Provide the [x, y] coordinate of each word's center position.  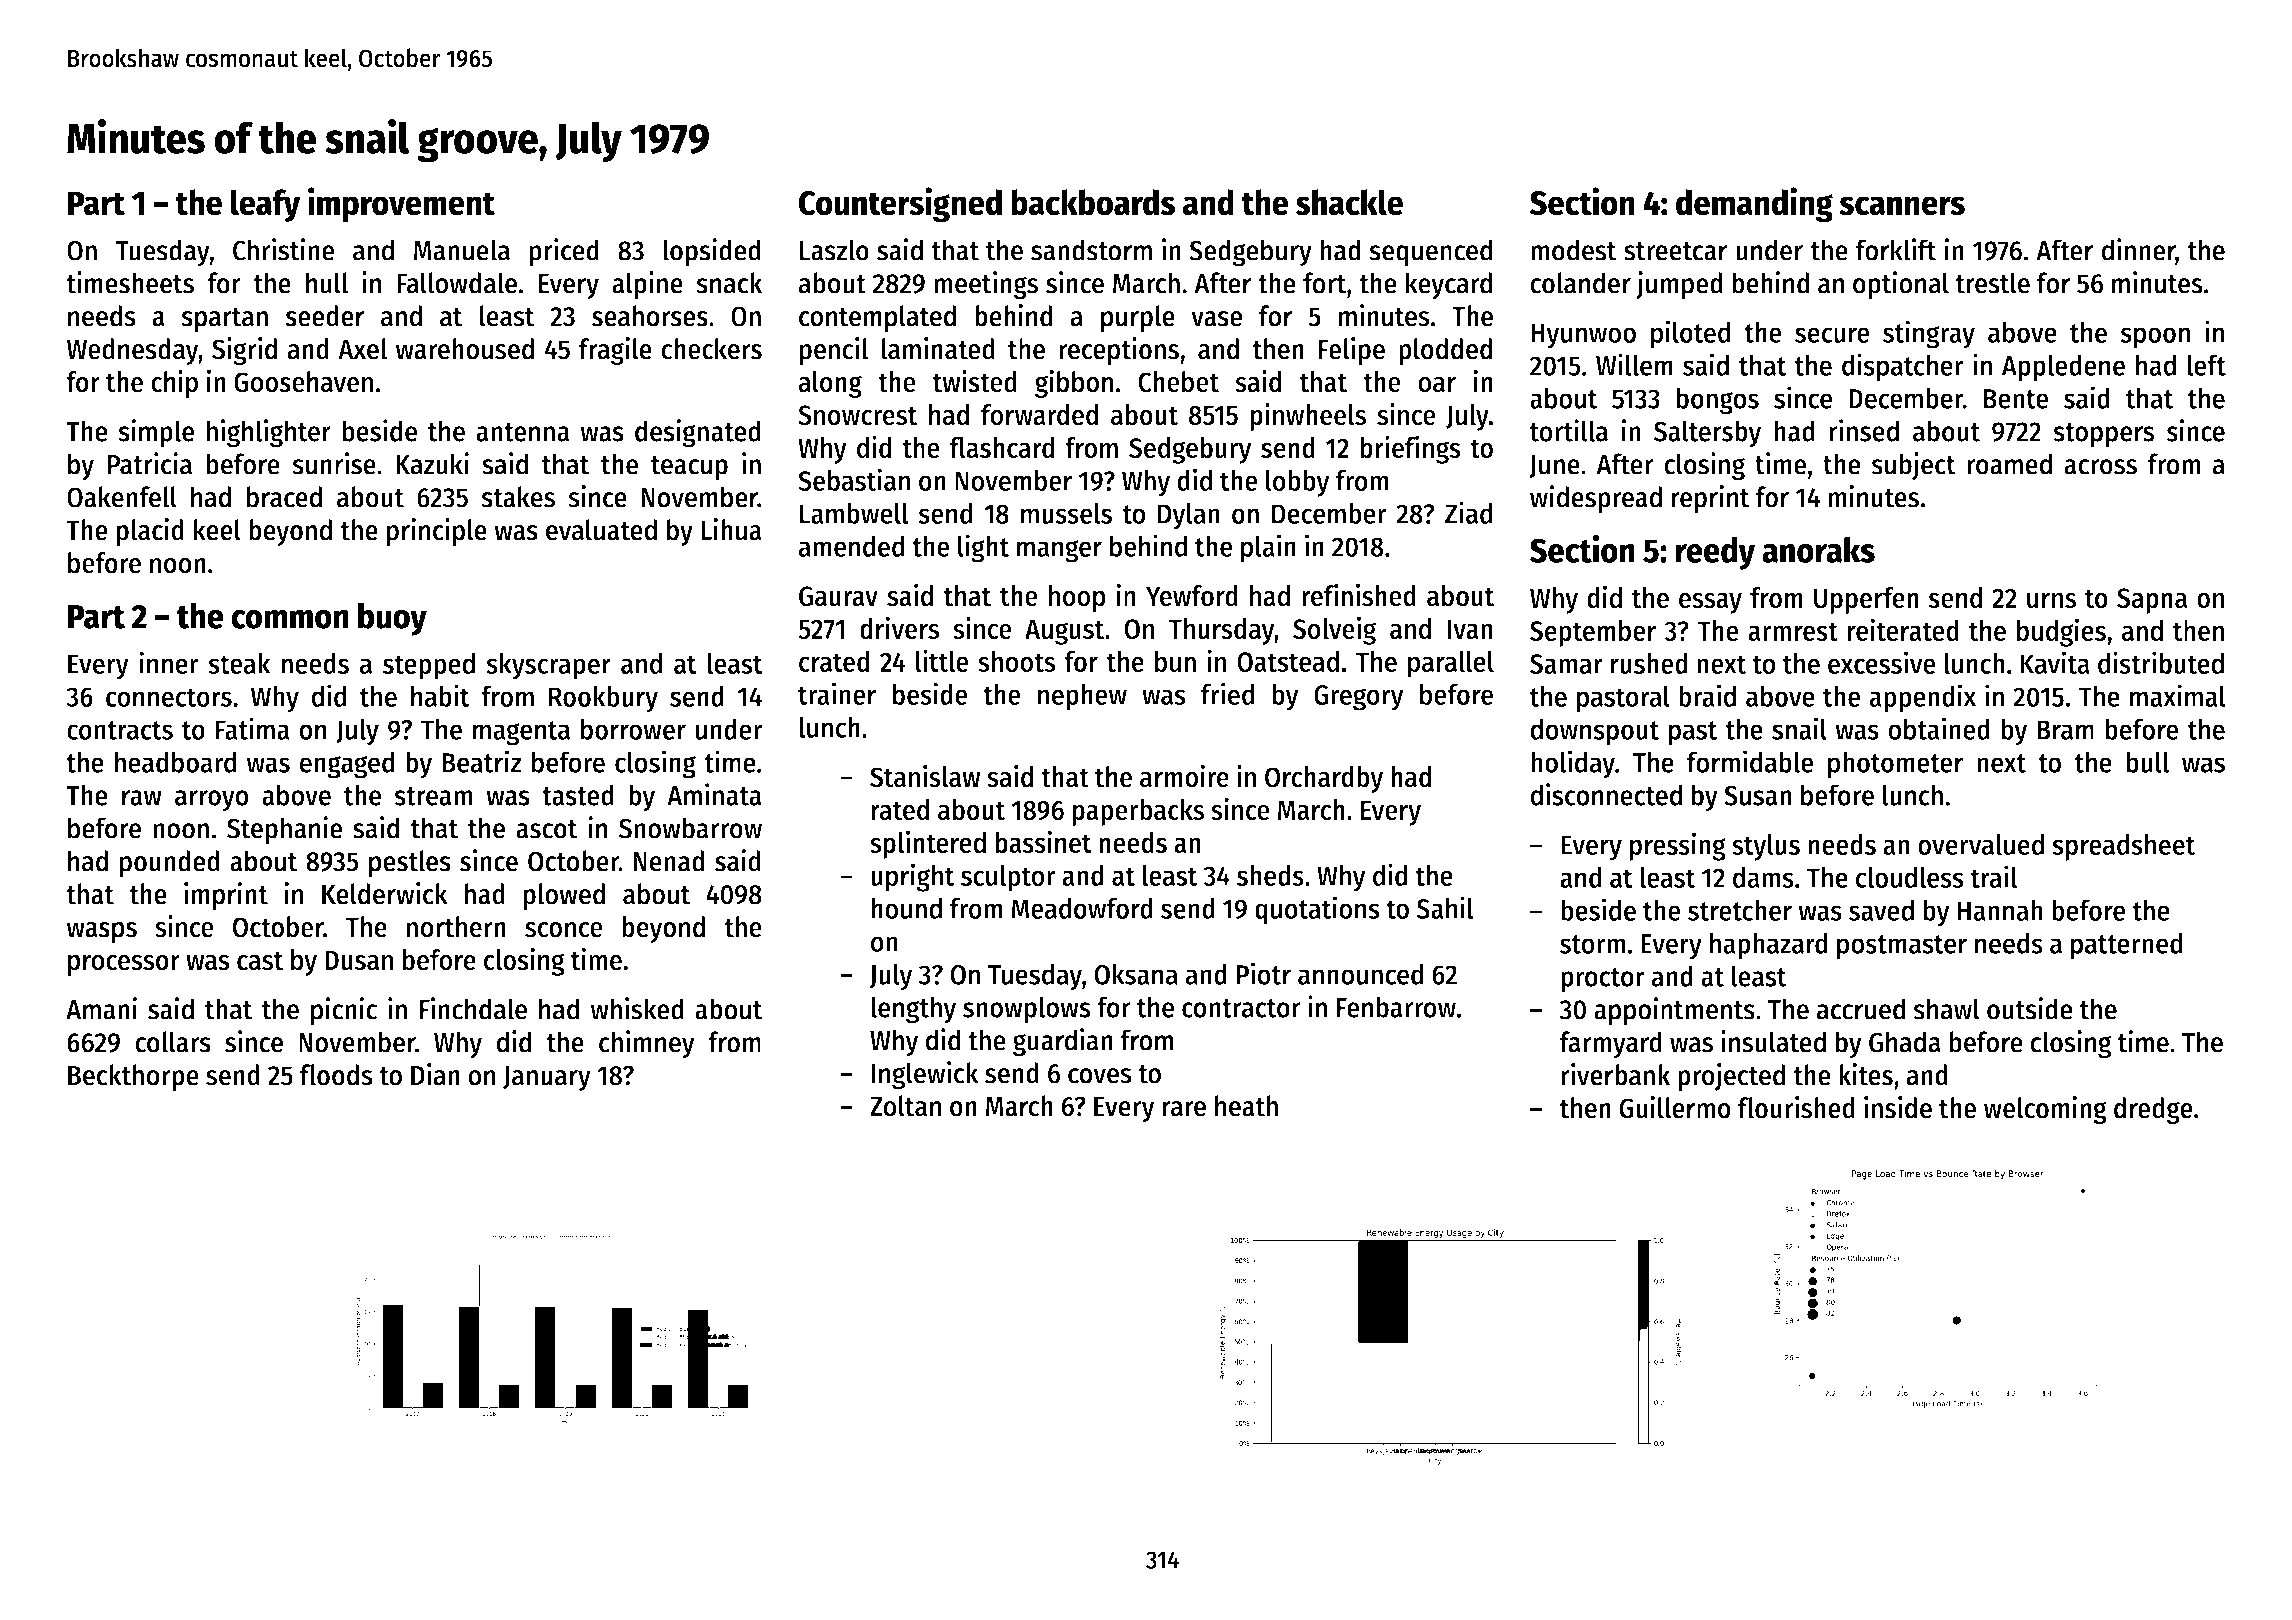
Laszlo [834, 250]
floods [336, 1075]
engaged [347, 765]
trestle [1992, 283]
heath [1246, 1106]
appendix [1922, 698]
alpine [647, 285]
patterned [2127, 946]
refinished [1359, 595]
